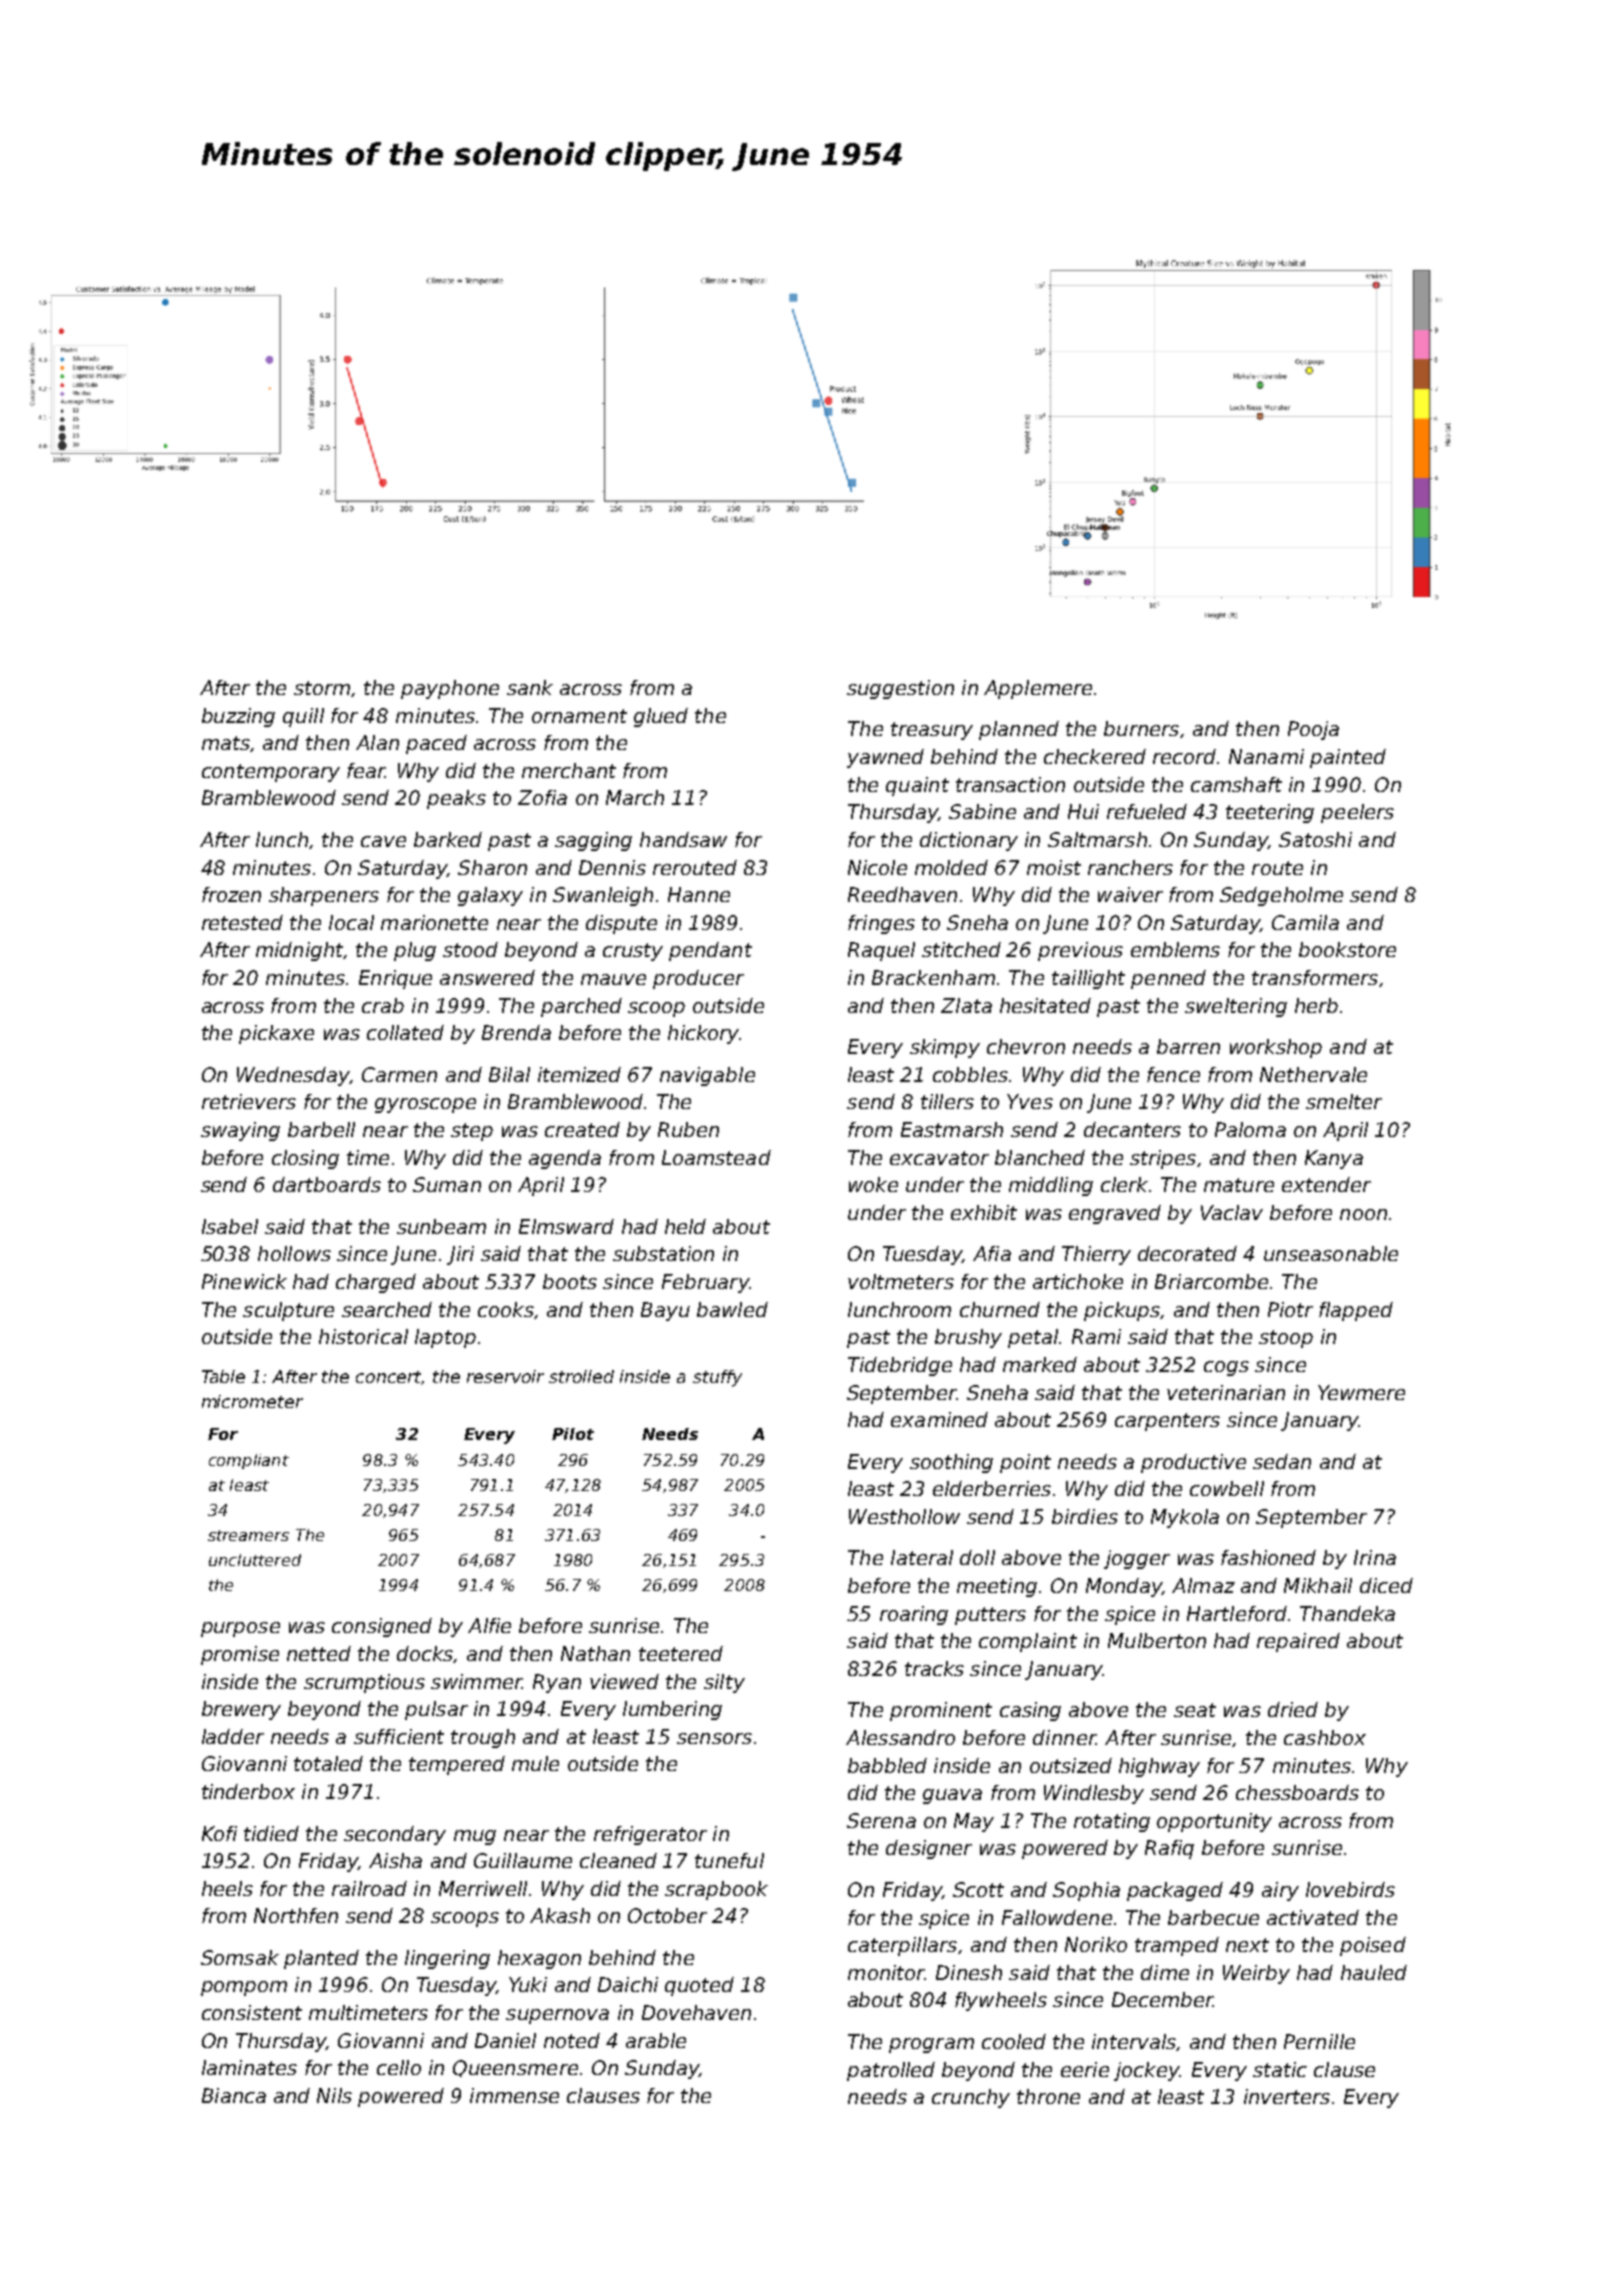  I want to click on taillight, so click(1088, 979).
